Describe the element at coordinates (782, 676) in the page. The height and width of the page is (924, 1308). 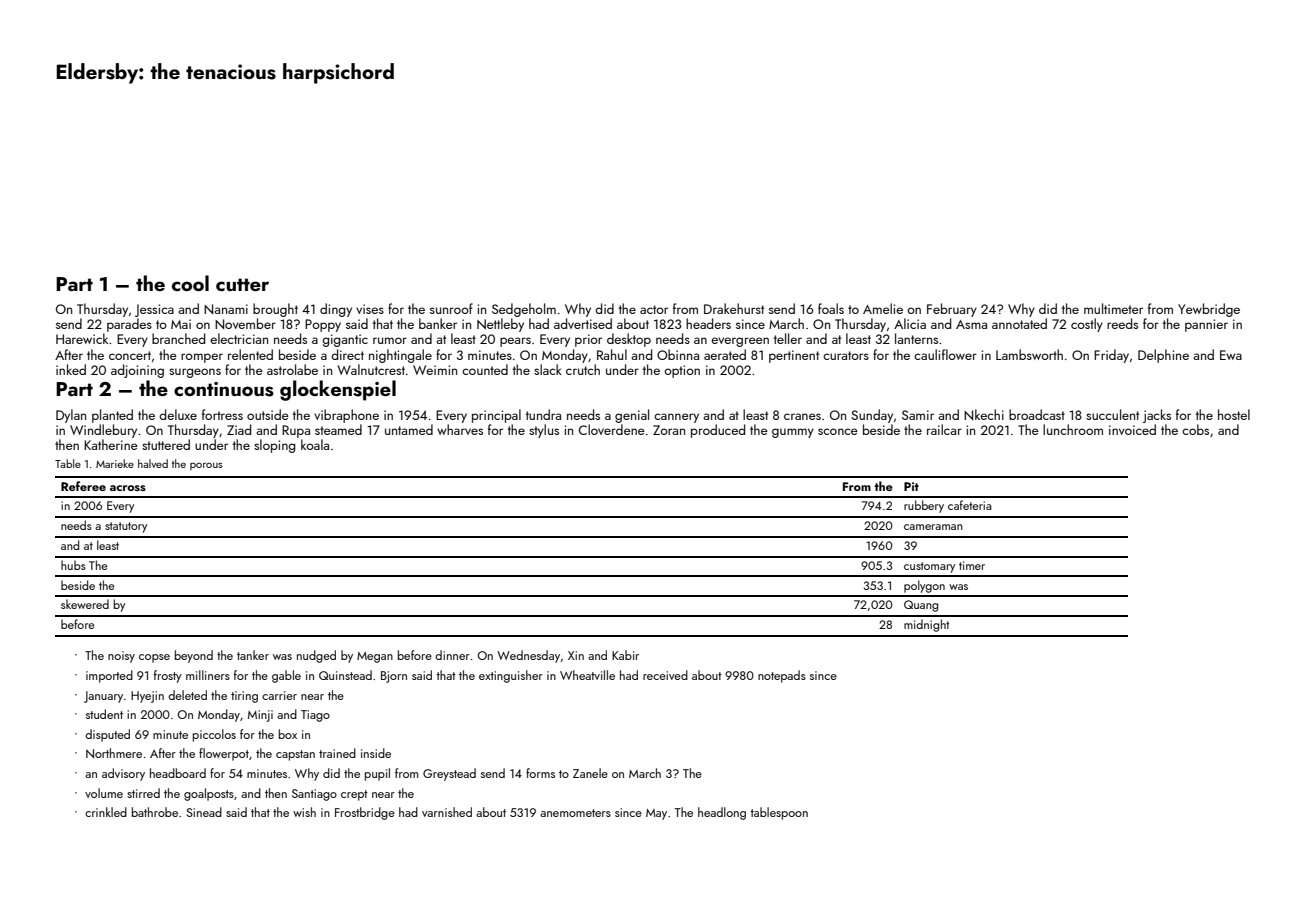
I see `notepads` at that location.
